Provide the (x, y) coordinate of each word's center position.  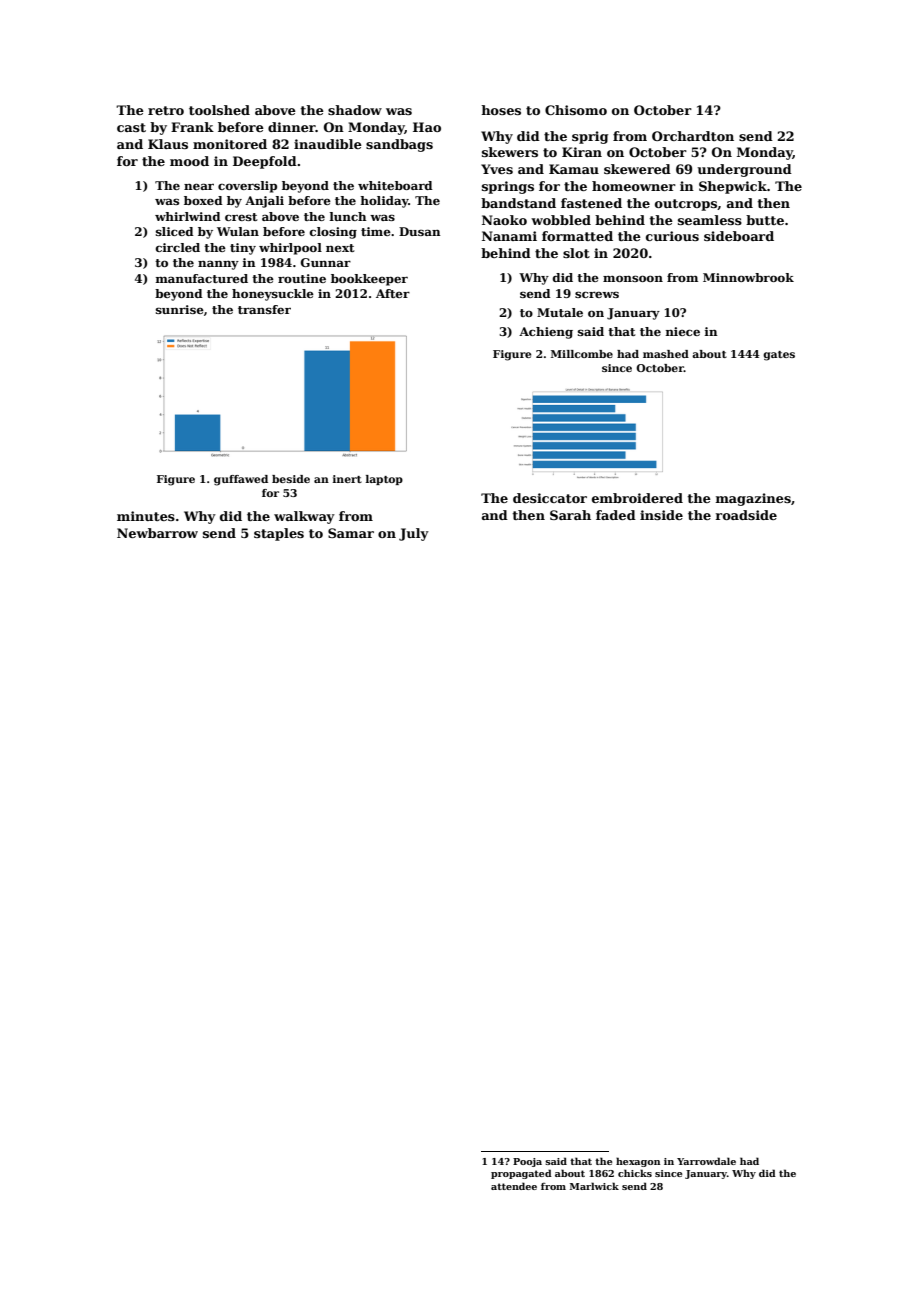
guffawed (241, 480)
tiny (243, 249)
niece (683, 331)
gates (779, 356)
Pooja (527, 1162)
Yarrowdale (706, 1161)
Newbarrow (157, 533)
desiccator (550, 498)
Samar (351, 533)
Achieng (546, 333)
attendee (514, 1186)
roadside (746, 515)
